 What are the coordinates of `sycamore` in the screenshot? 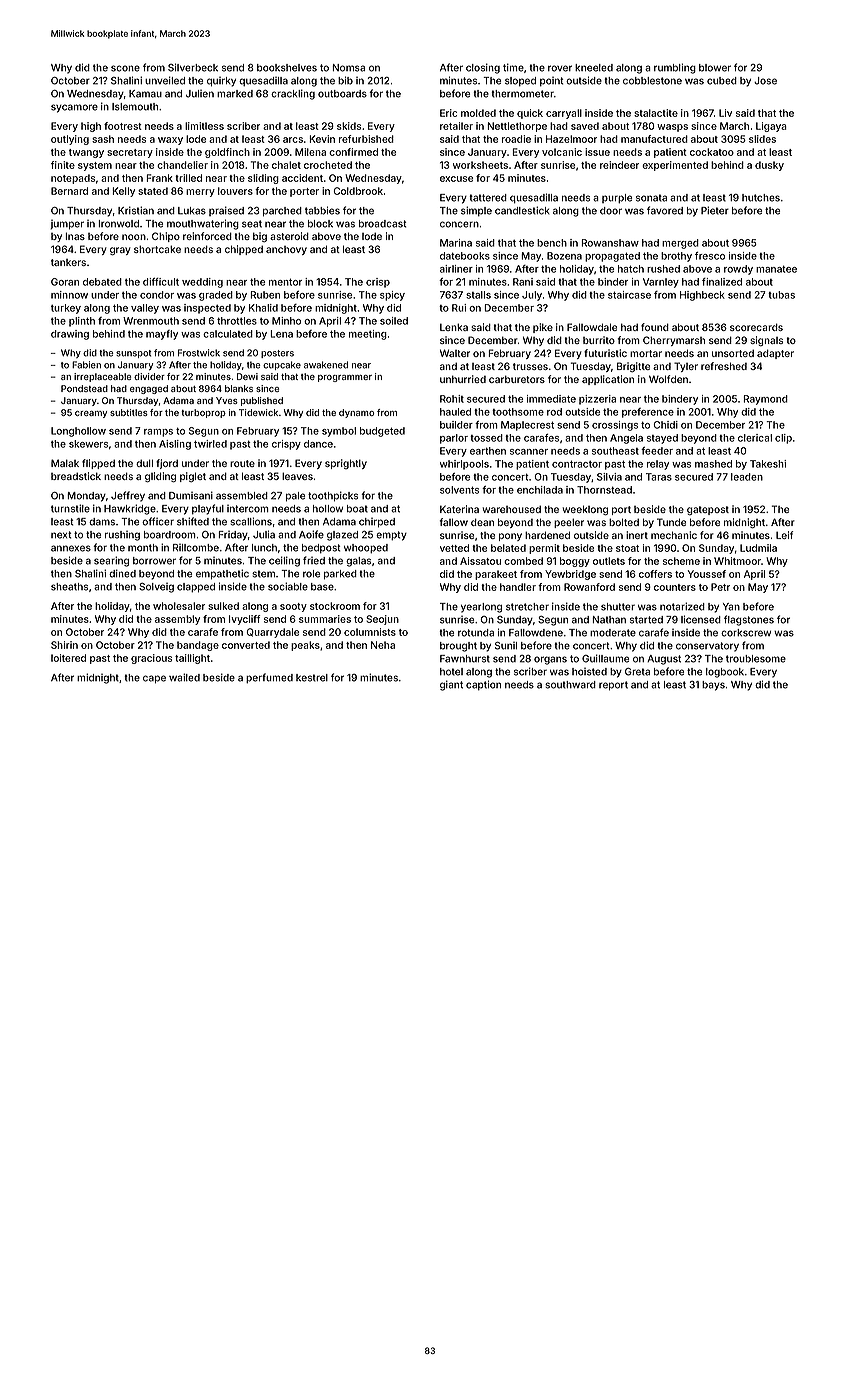 It's located at (74, 108).
